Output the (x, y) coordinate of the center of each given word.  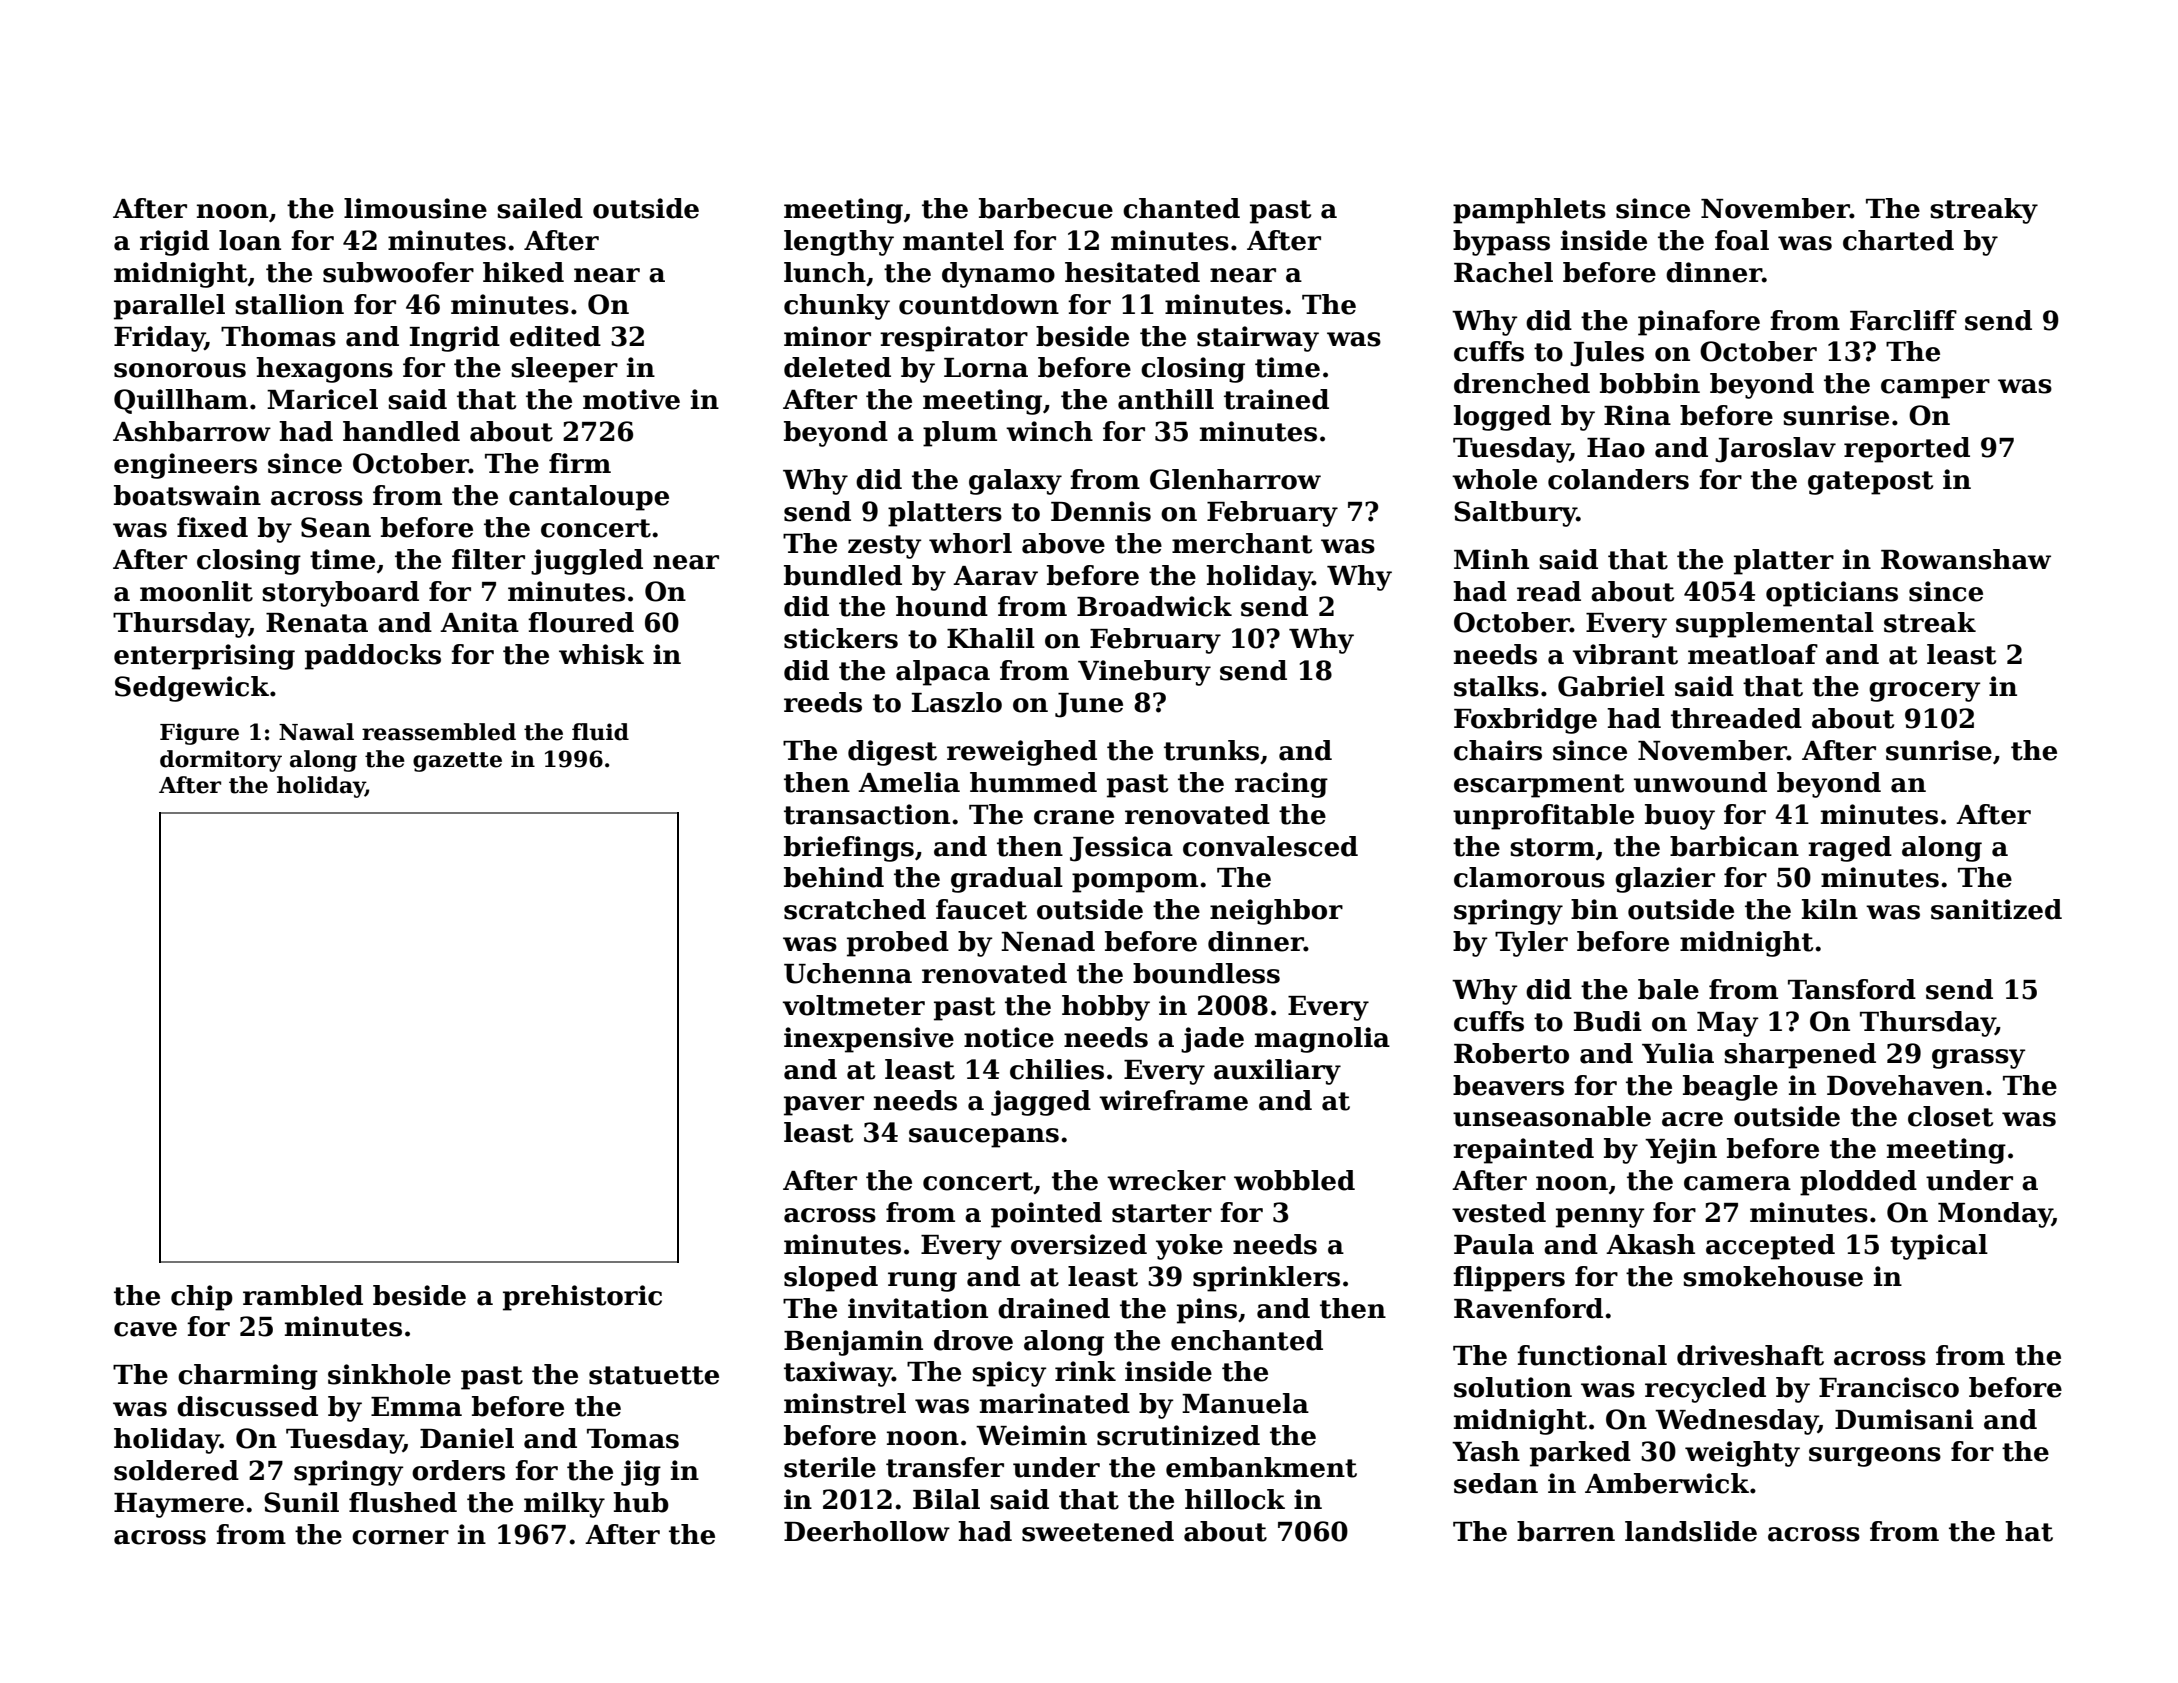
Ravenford (1528, 1308)
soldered (176, 1470)
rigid (174, 243)
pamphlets (1529, 211)
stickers (841, 638)
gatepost (1870, 483)
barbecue (1046, 208)
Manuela (1245, 1403)
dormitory (221, 761)
